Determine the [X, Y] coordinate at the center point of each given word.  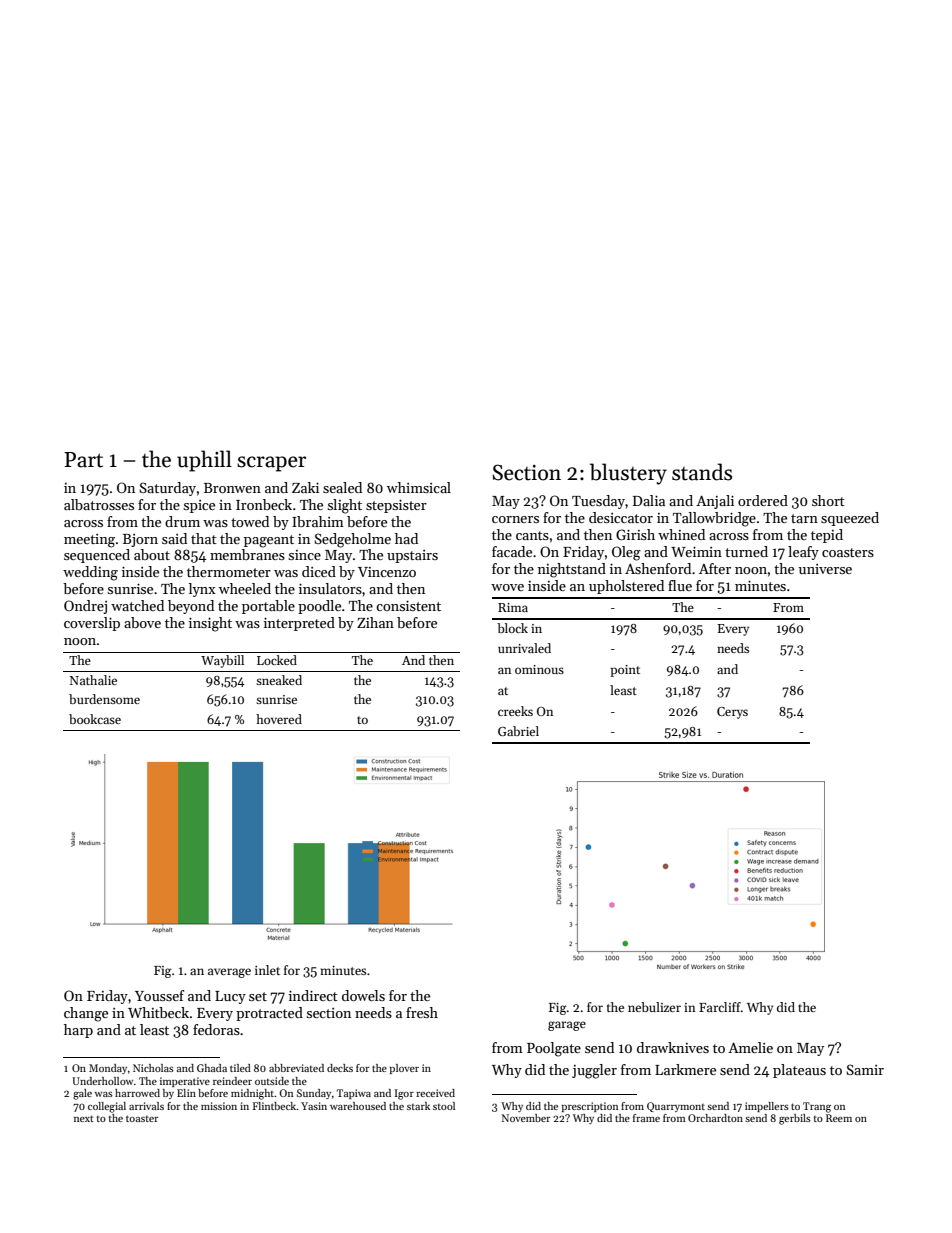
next [84, 1118]
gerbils [795, 1119]
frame [646, 1118]
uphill [204, 461]
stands [702, 472]
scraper [271, 464]
